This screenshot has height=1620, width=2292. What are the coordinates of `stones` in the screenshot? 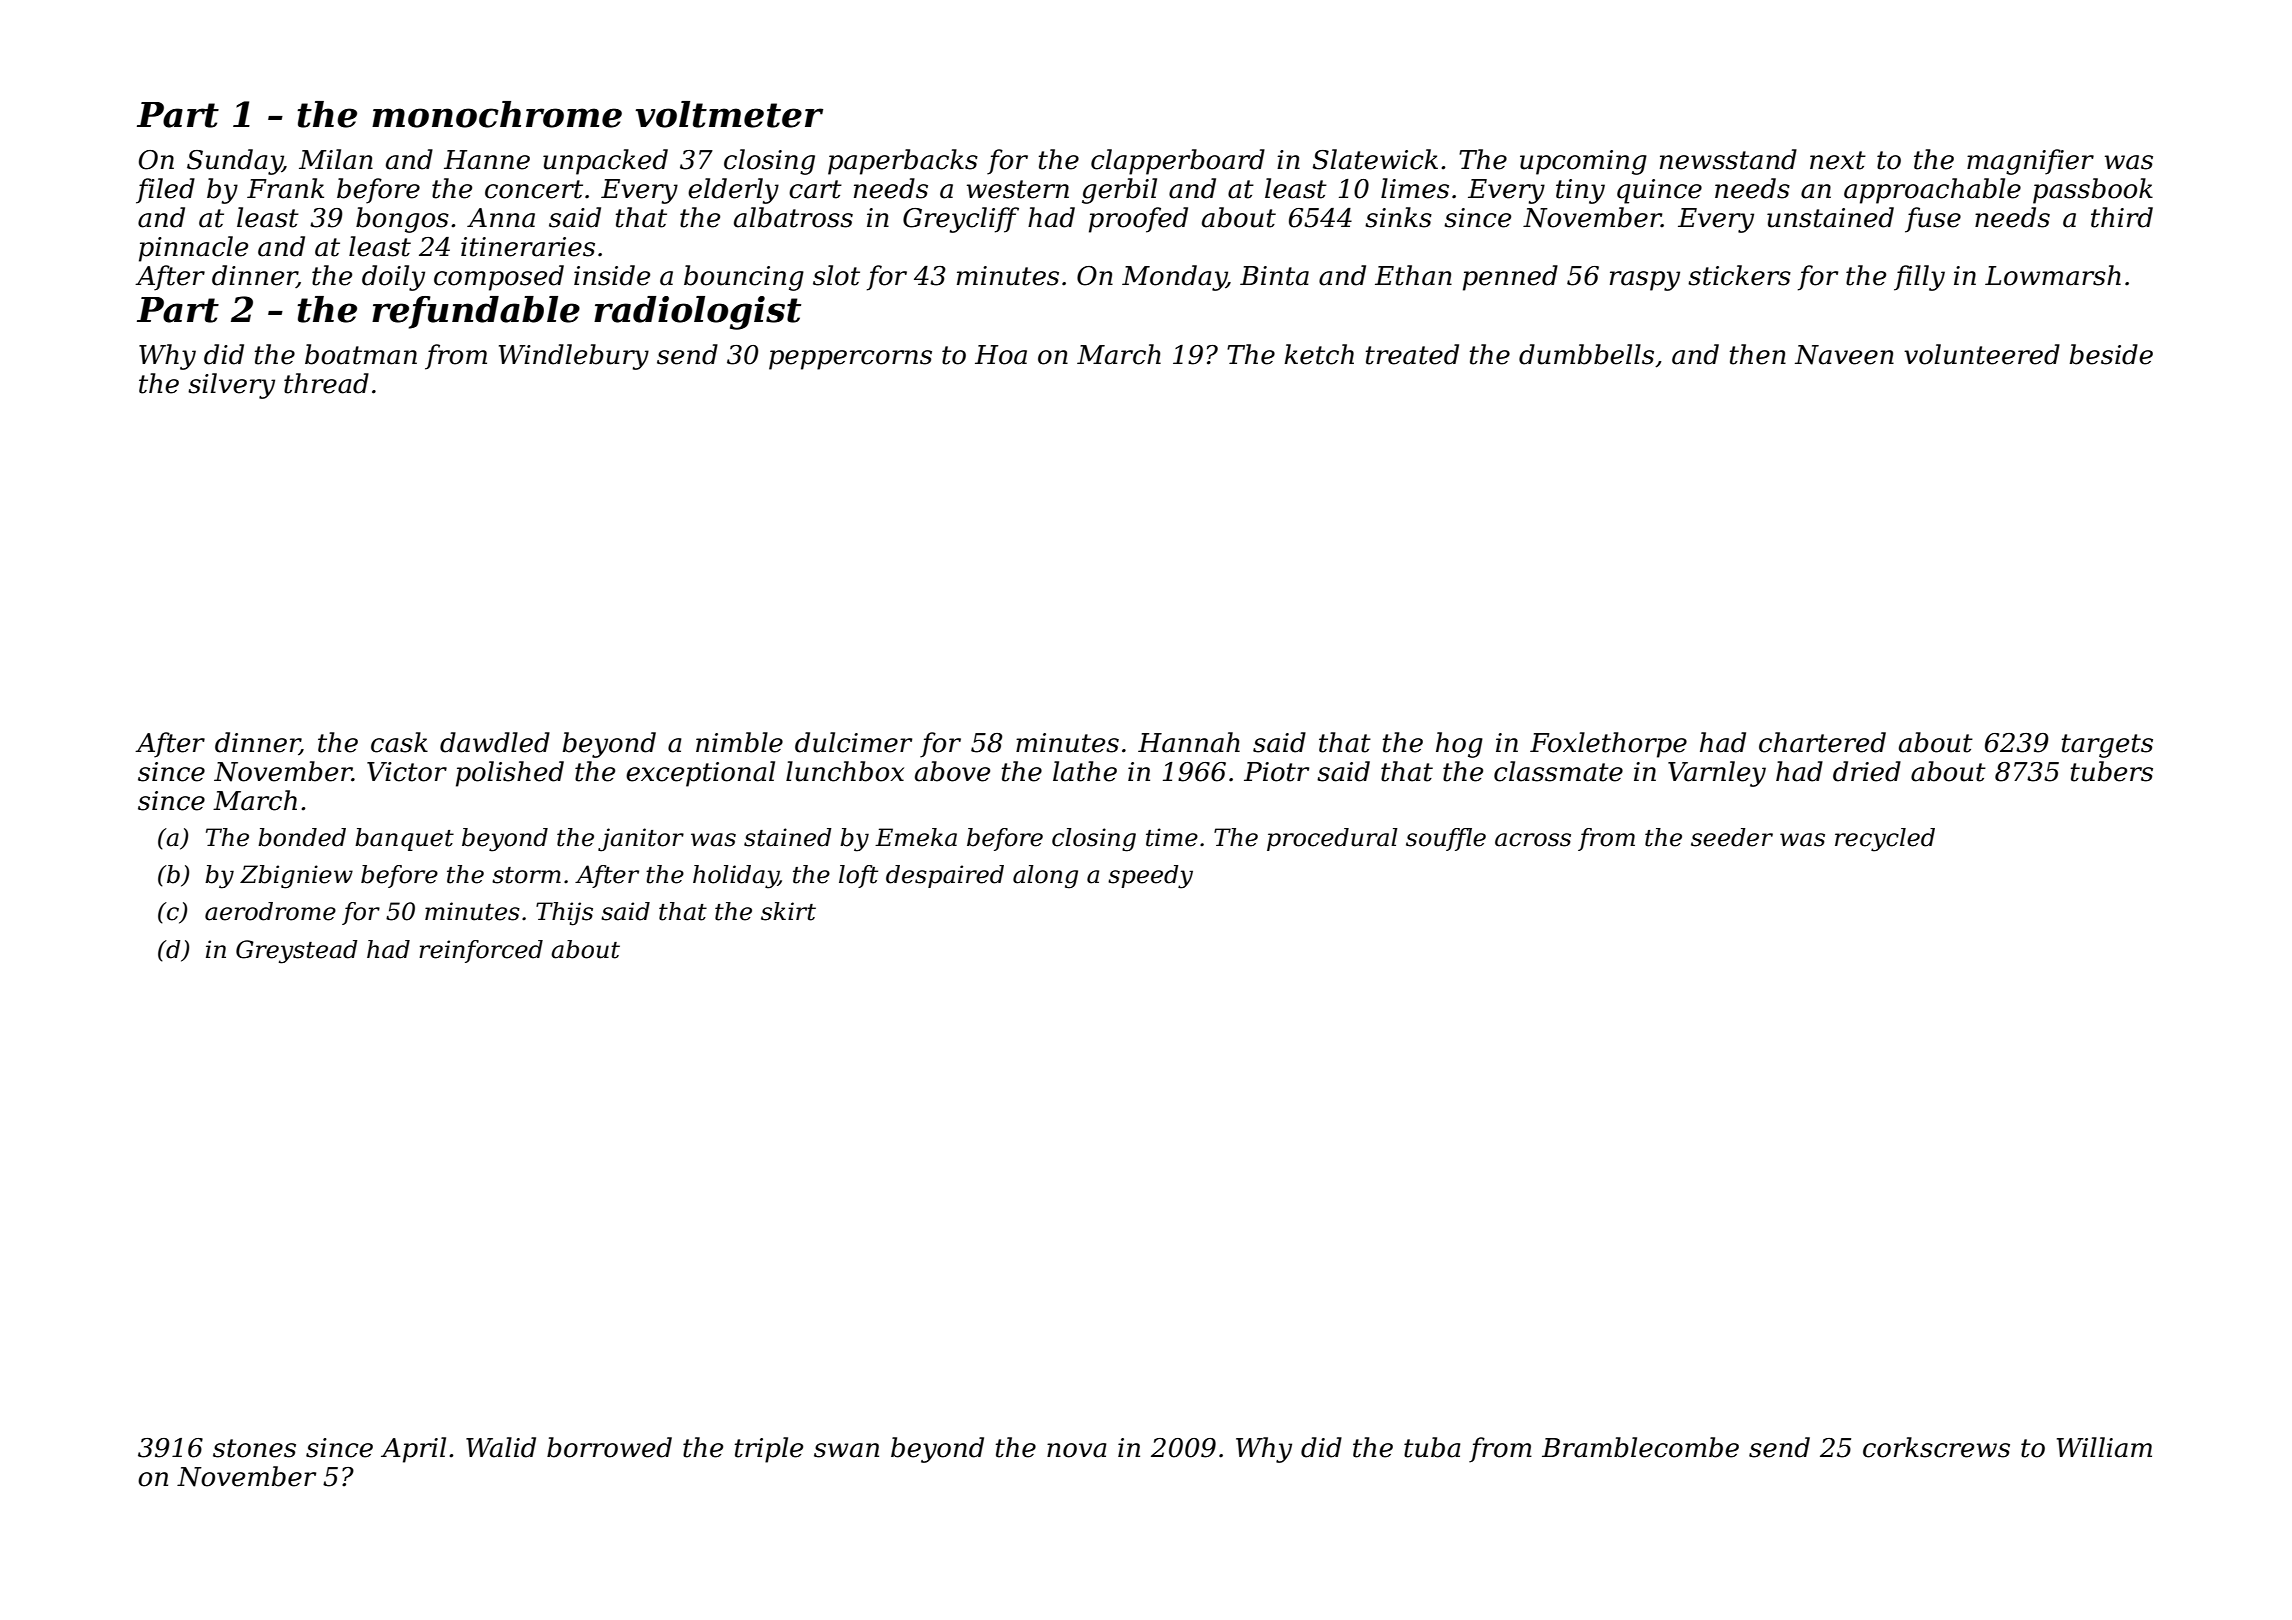 It's located at (254, 1448).
